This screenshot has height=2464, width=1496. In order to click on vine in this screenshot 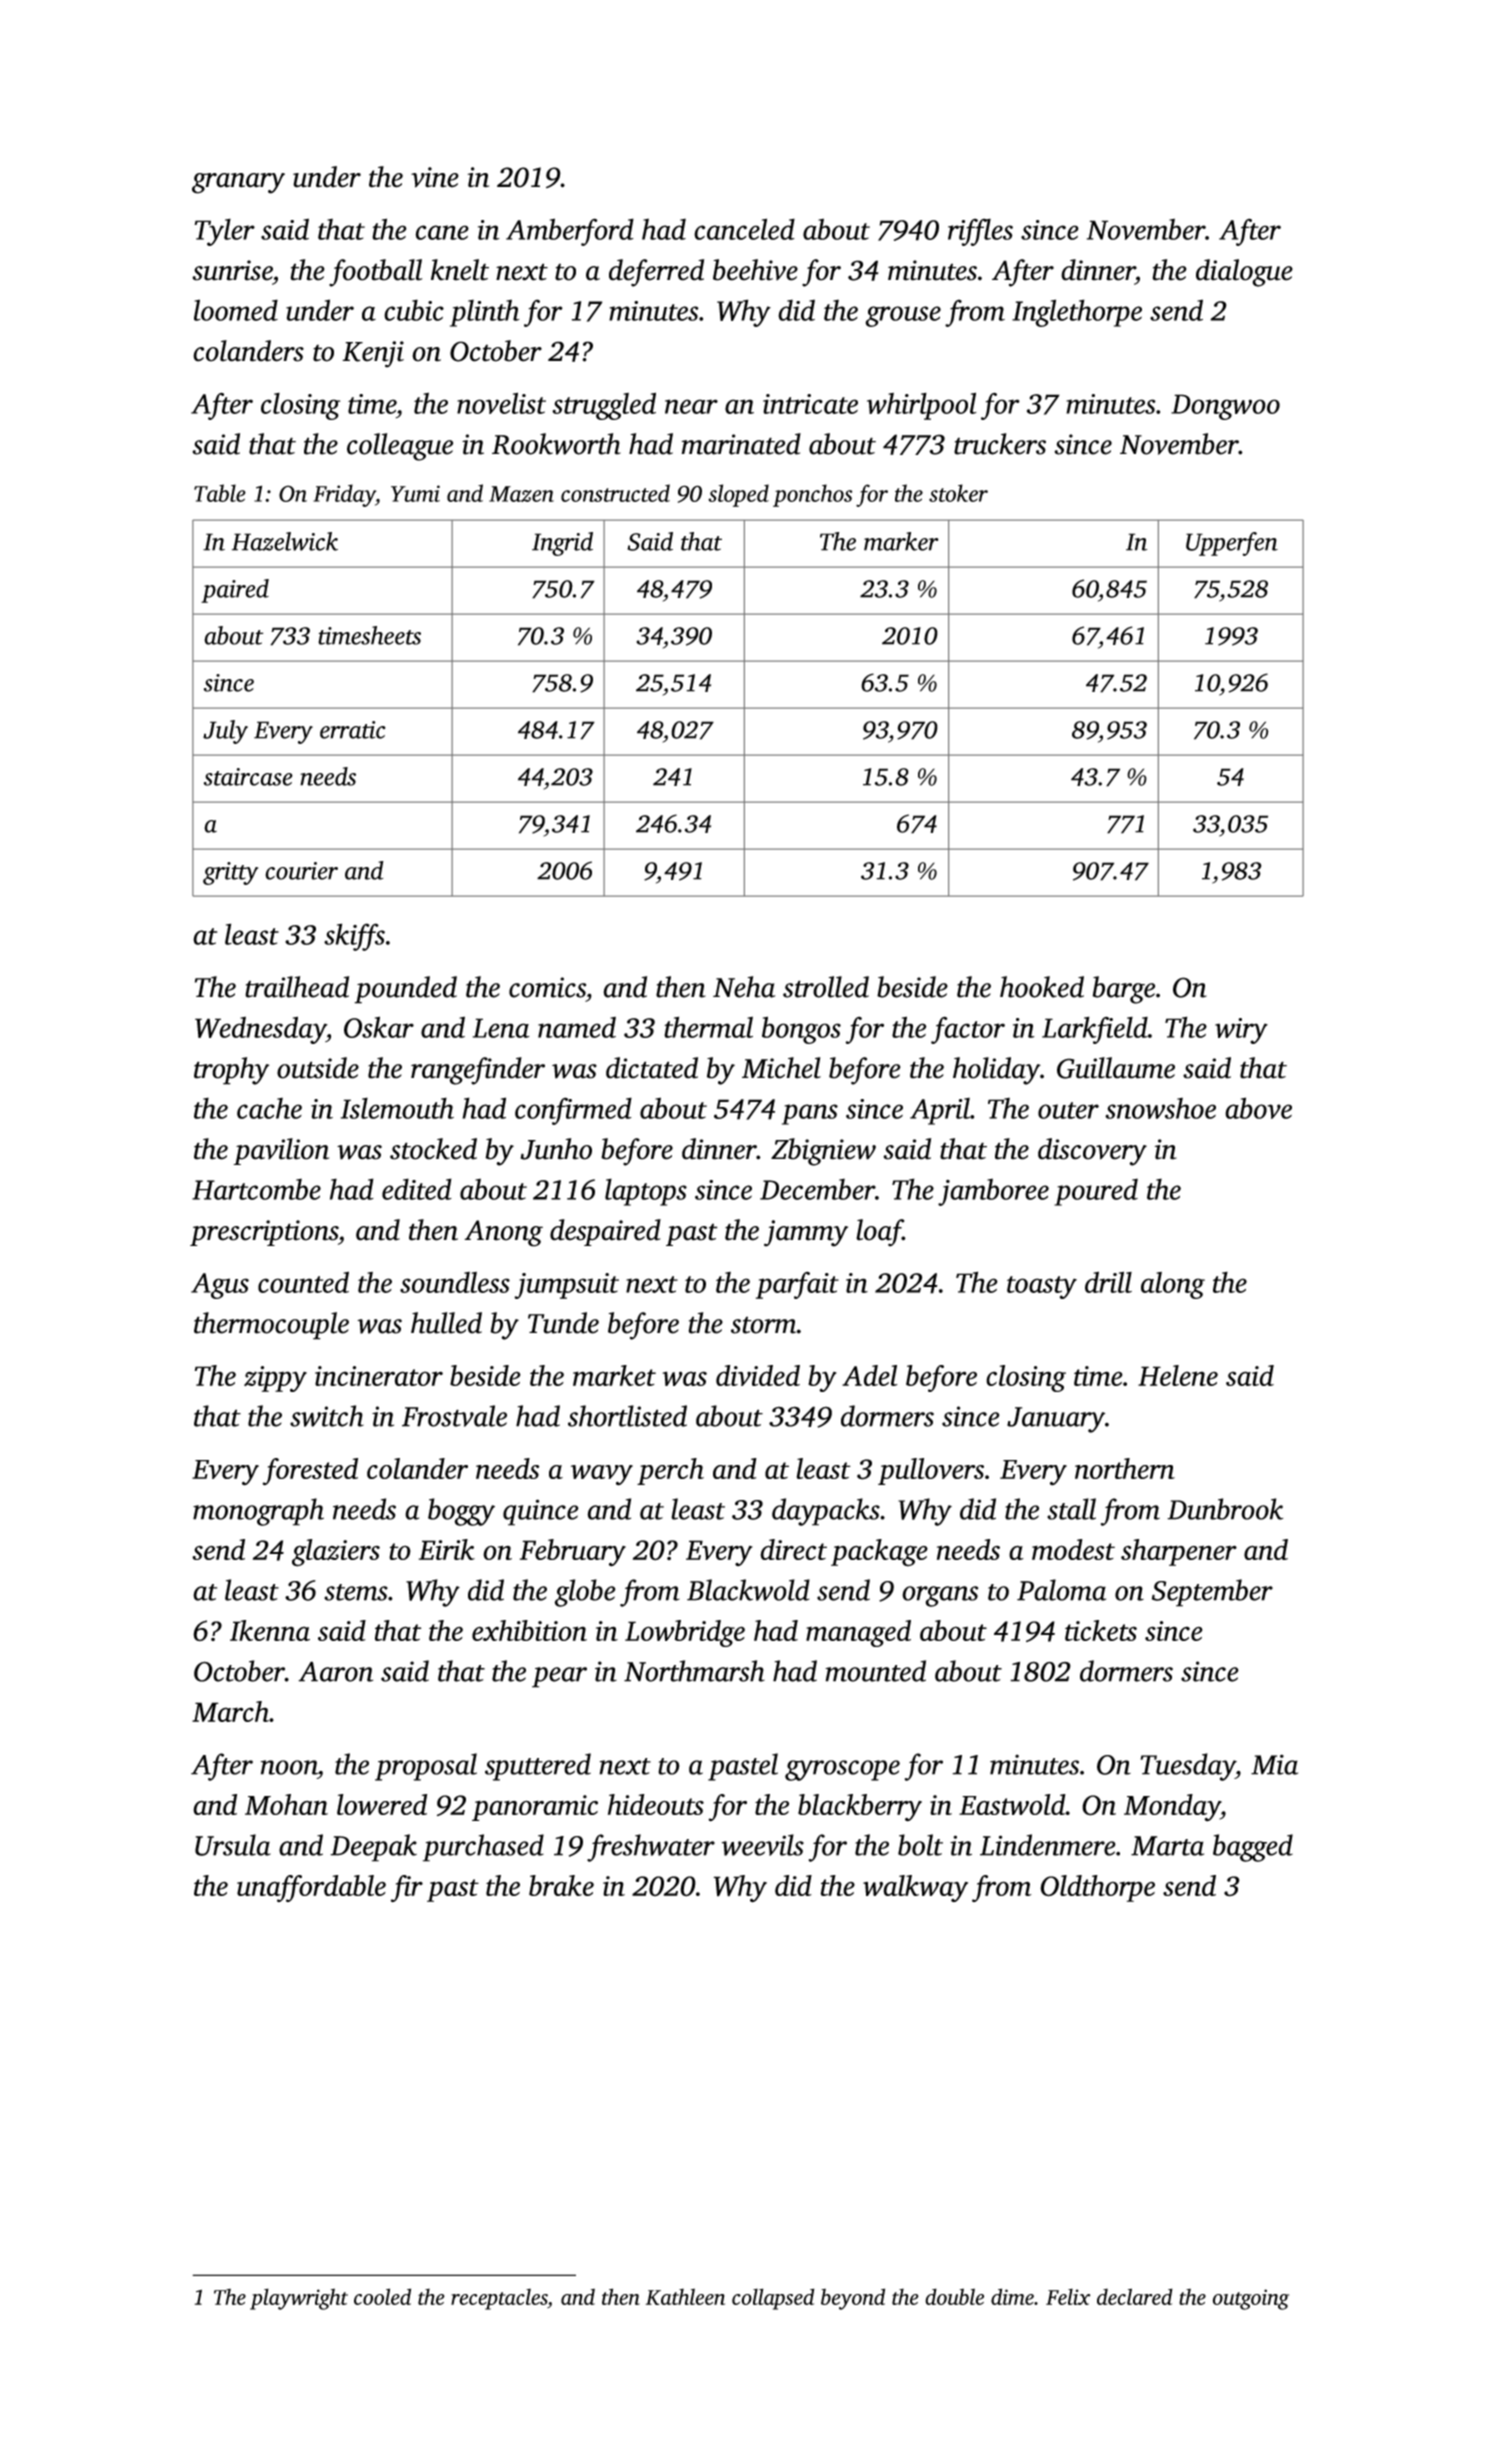, I will do `click(435, 177)`.
